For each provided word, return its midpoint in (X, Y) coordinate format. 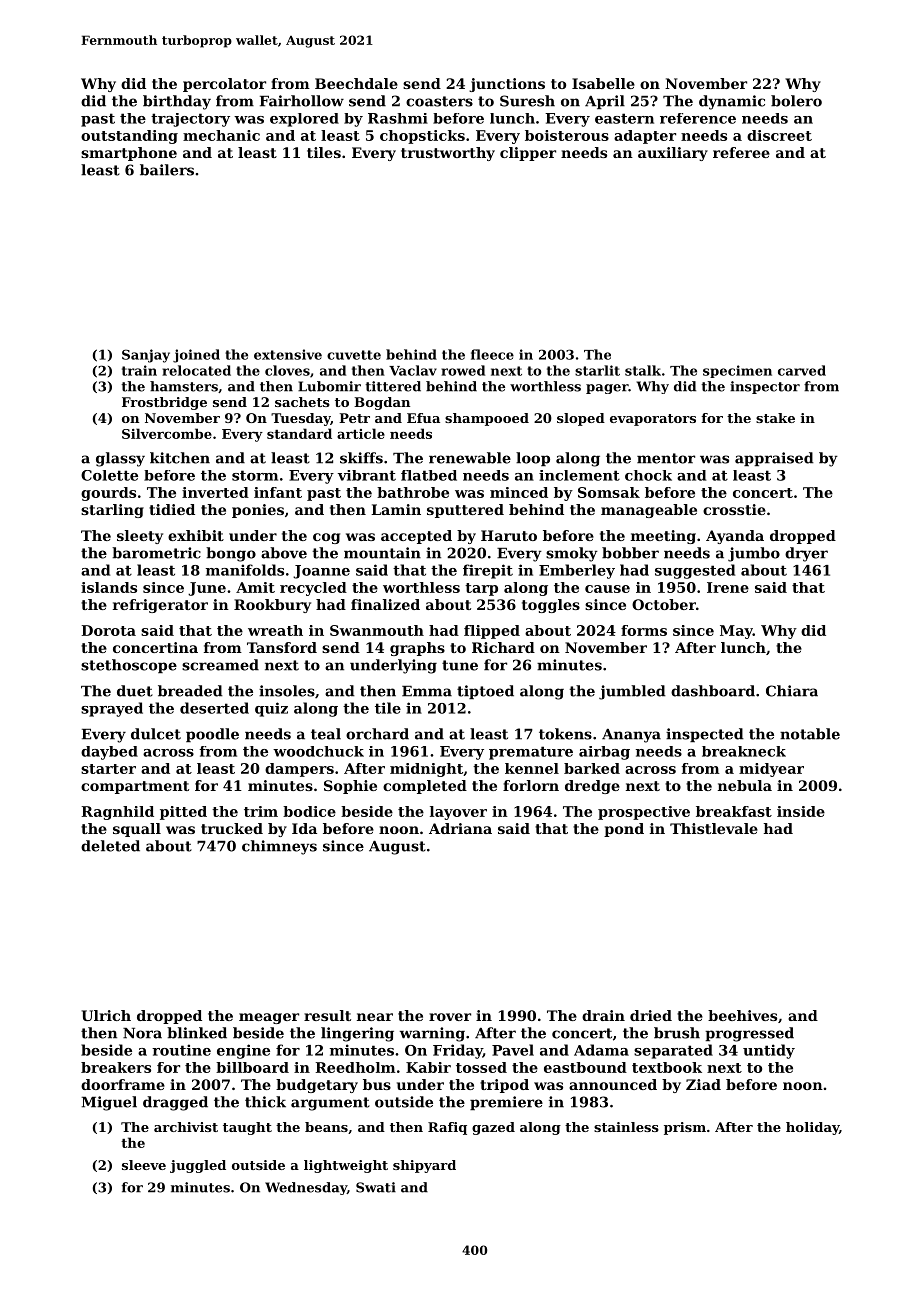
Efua (423, 418)
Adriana (460, 828)
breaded (190, 691)
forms (644, 630)
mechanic (221, 135)
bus (377, 1084)
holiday (812, 1128)
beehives (742, 1015)
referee (741, 152)
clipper (528, 154)
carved (802, 370)
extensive (288, 354)
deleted (110, 846)
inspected (705, 735)
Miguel (109, 1103)
